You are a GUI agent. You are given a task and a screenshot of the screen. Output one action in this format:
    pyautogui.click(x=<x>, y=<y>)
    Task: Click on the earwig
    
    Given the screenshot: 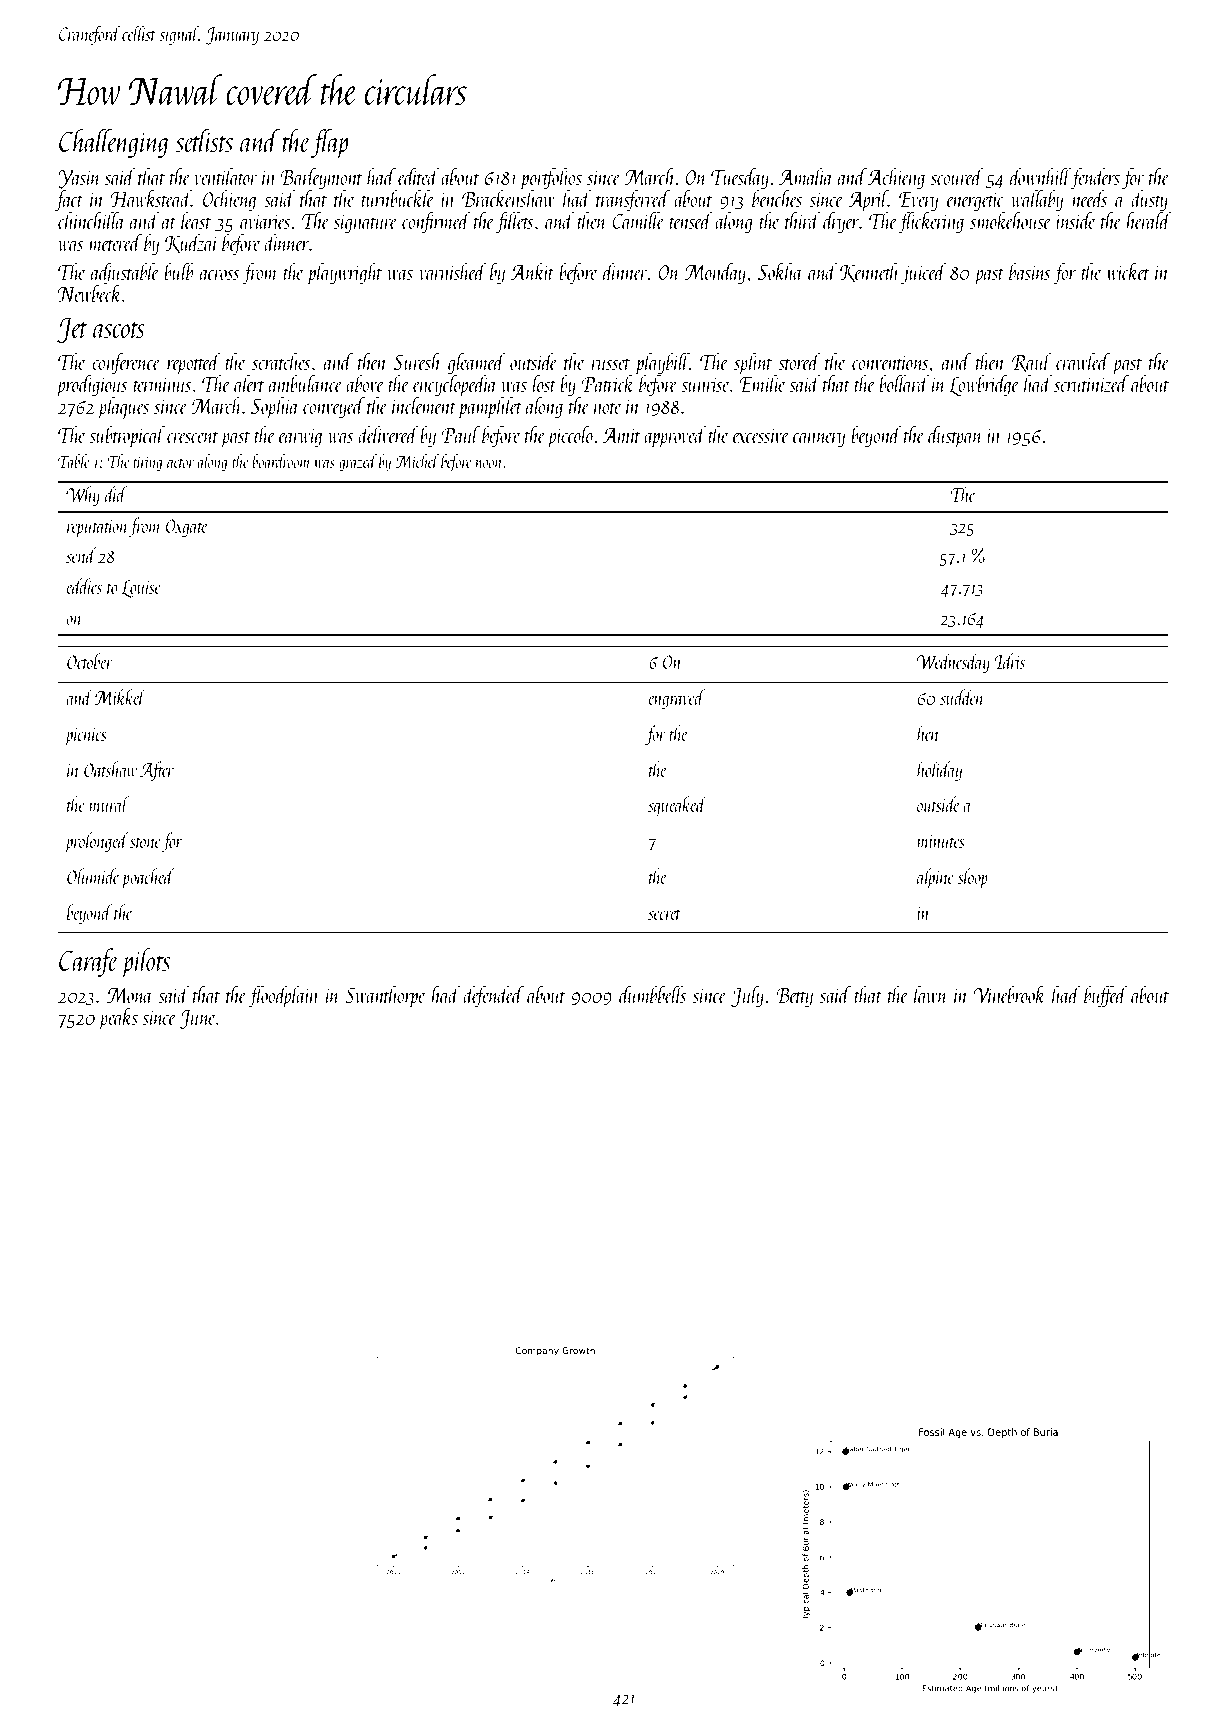 What is the action you would take?
    pyautogui.click(x=300, y=438)
